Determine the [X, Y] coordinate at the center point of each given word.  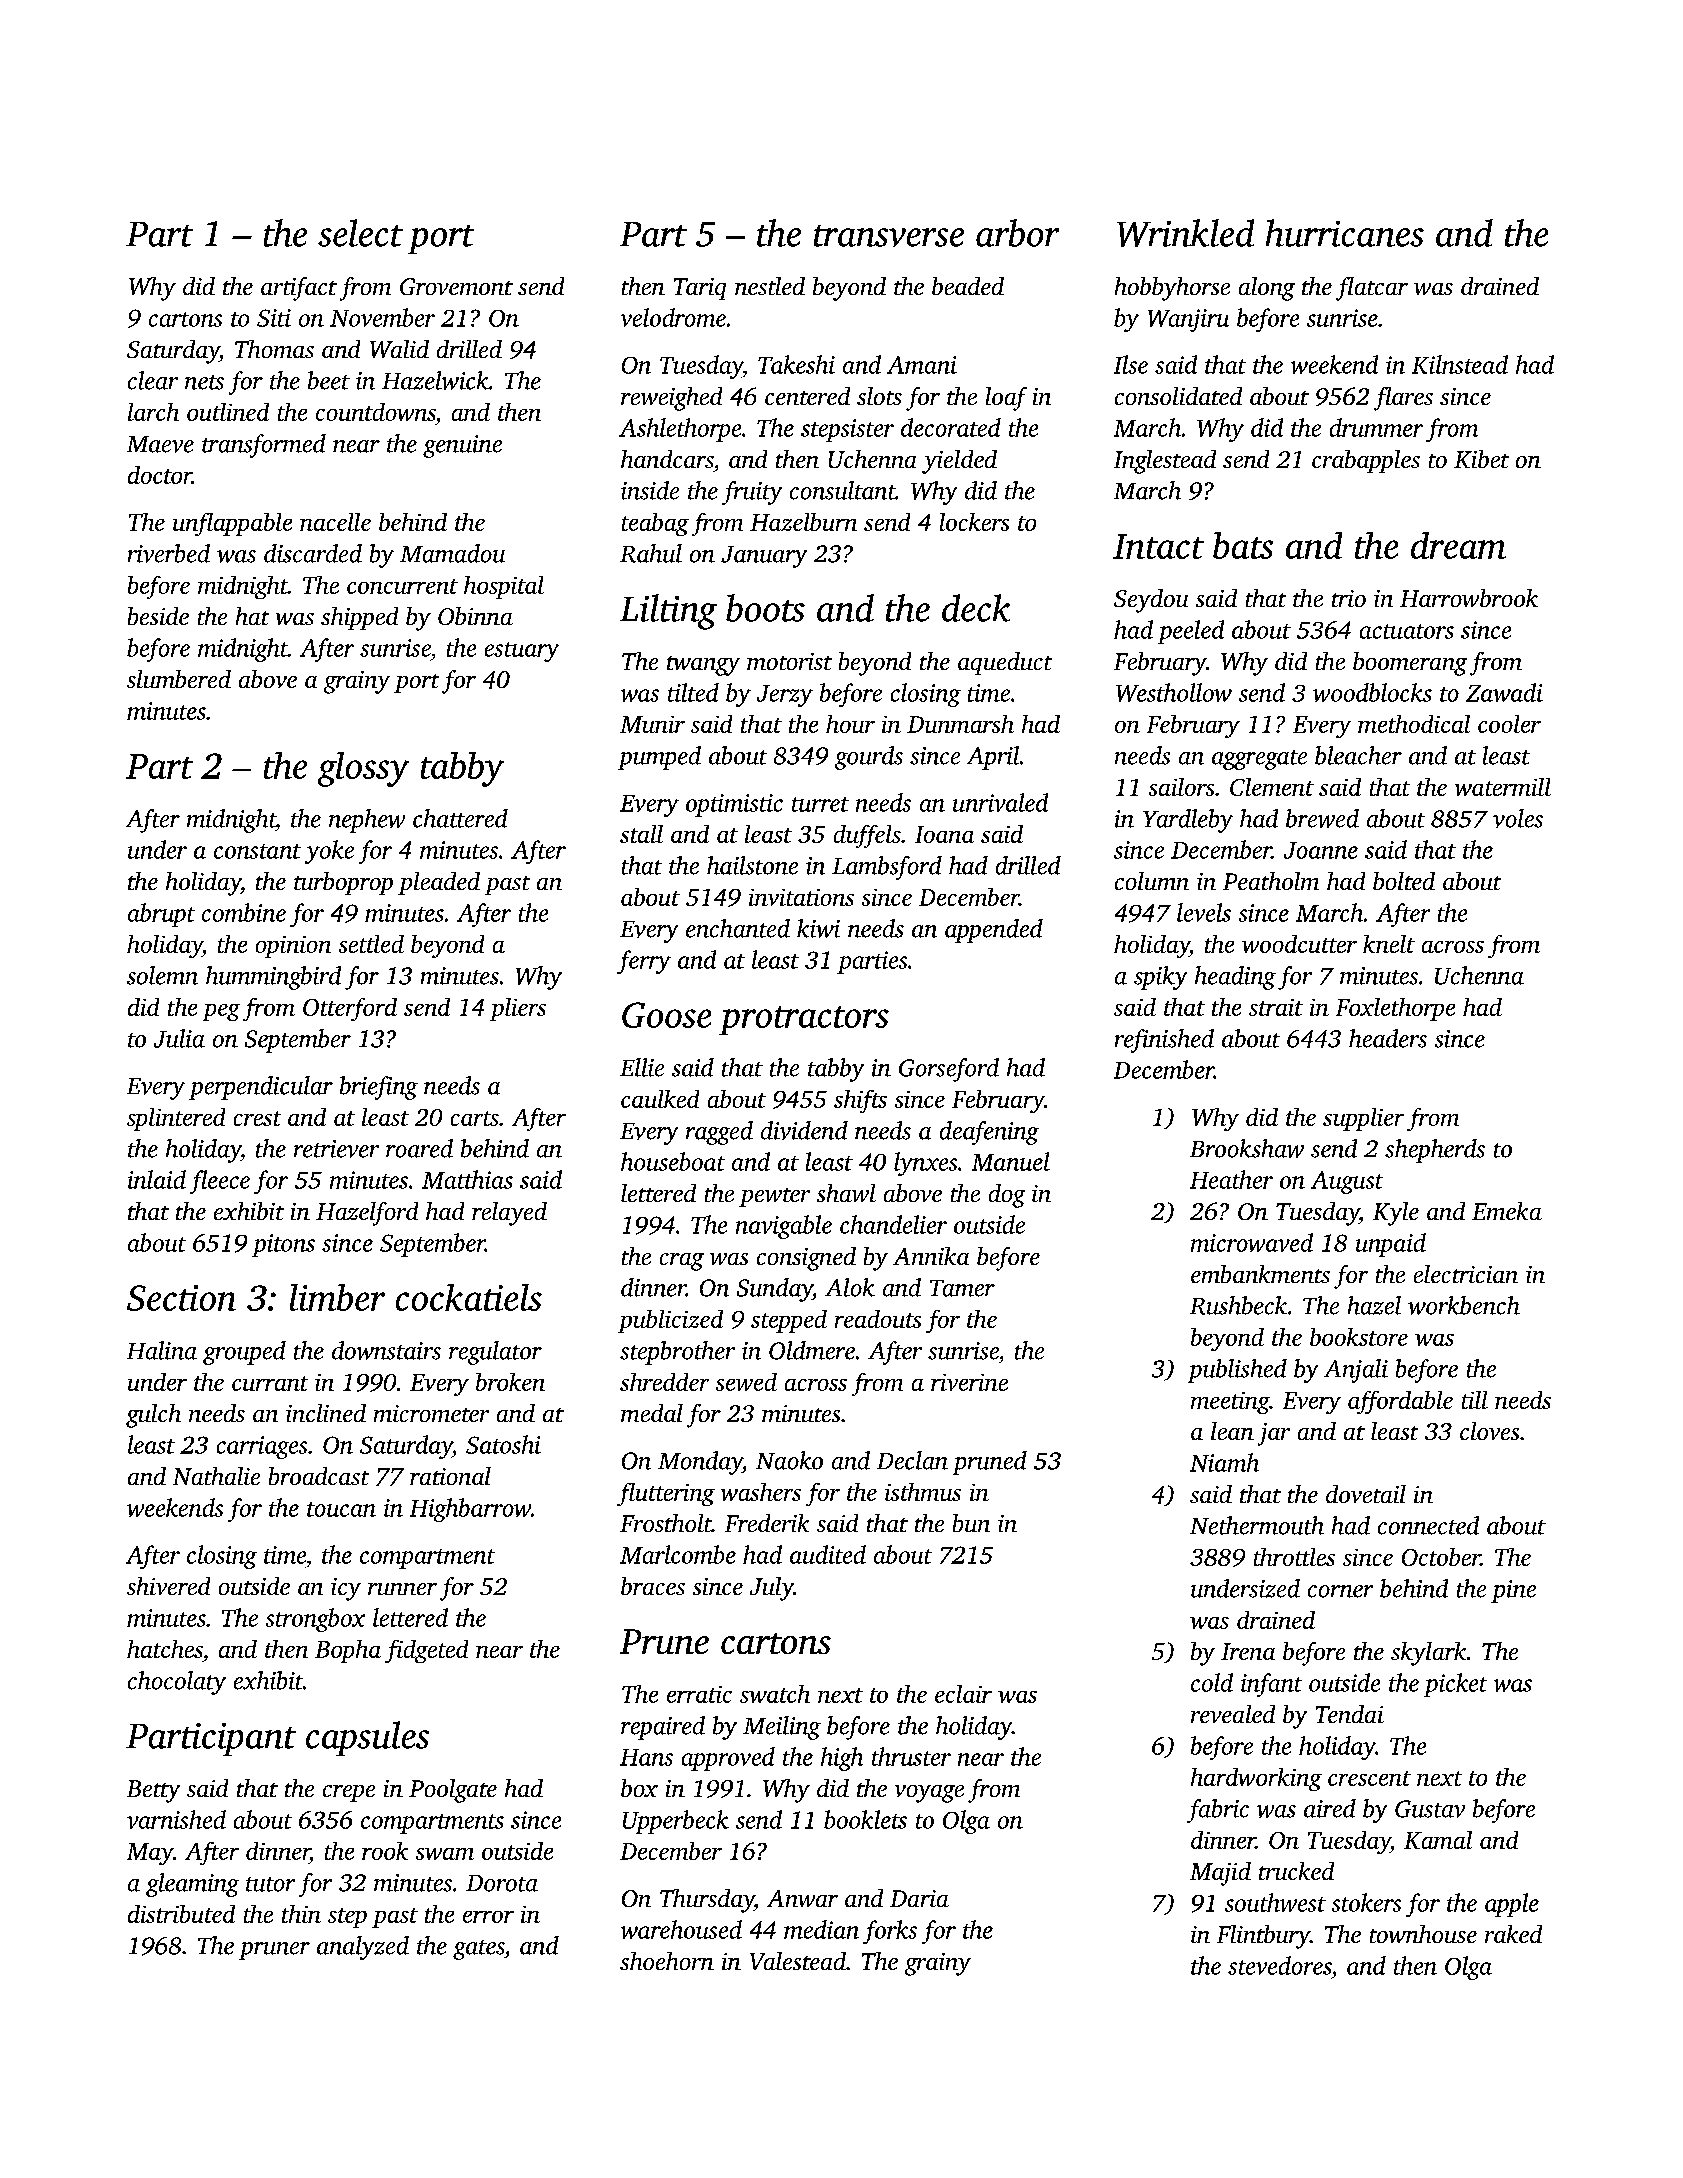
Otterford [350, 1009]
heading [1235, 978]
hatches [165, 1649]
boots [765, 608]
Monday [700, 1463]
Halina [162, 1350]
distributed [181, 1914]
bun [971, 1523]
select [360, 233]
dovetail [1366, 1494]
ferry [644, 962]
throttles [1294, 1557]
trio [1349, 598]
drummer [1376, 427]
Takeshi [796, 364]
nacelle [335, 522]
